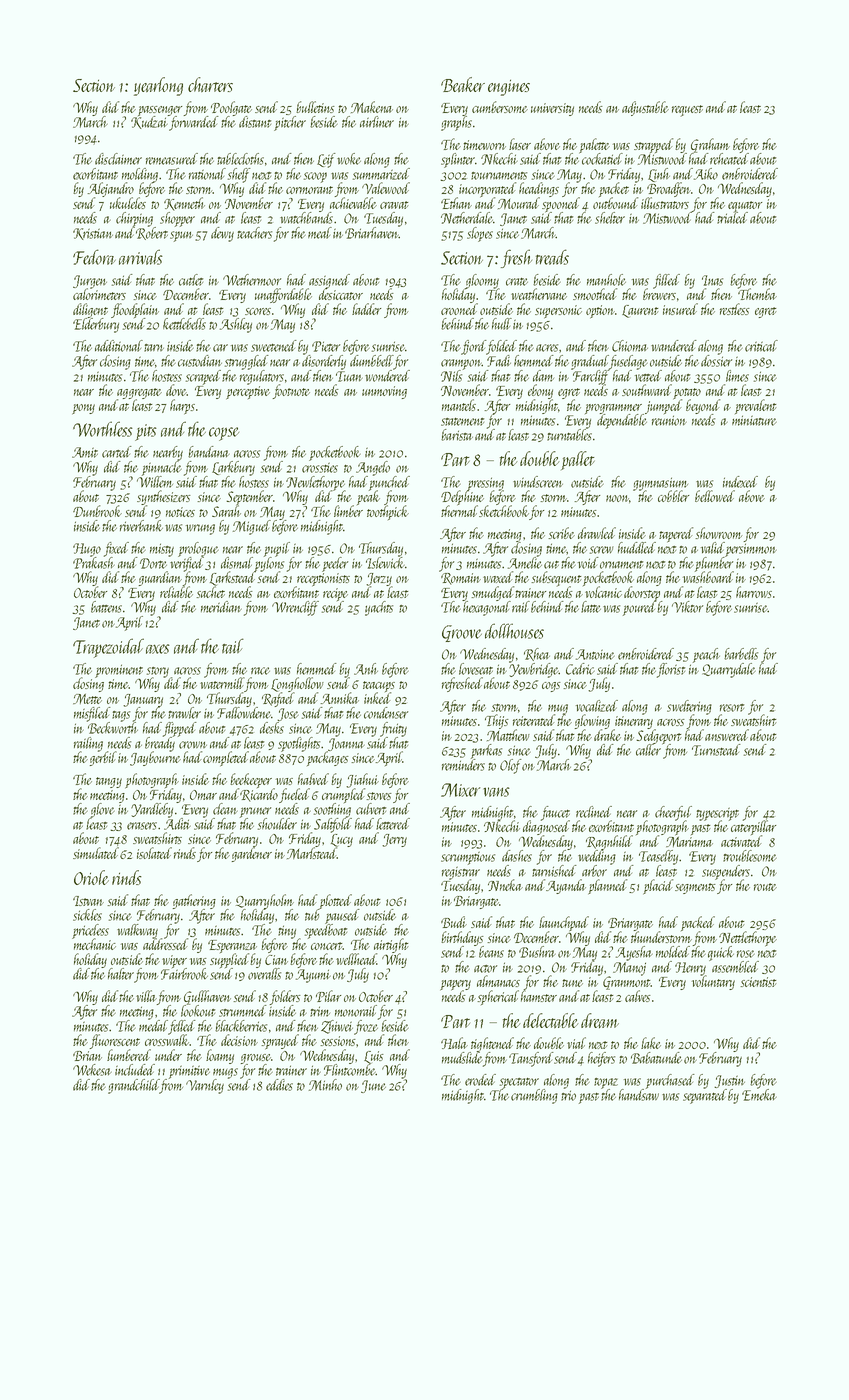  I want to click on Joanna, so click(346, 744).
